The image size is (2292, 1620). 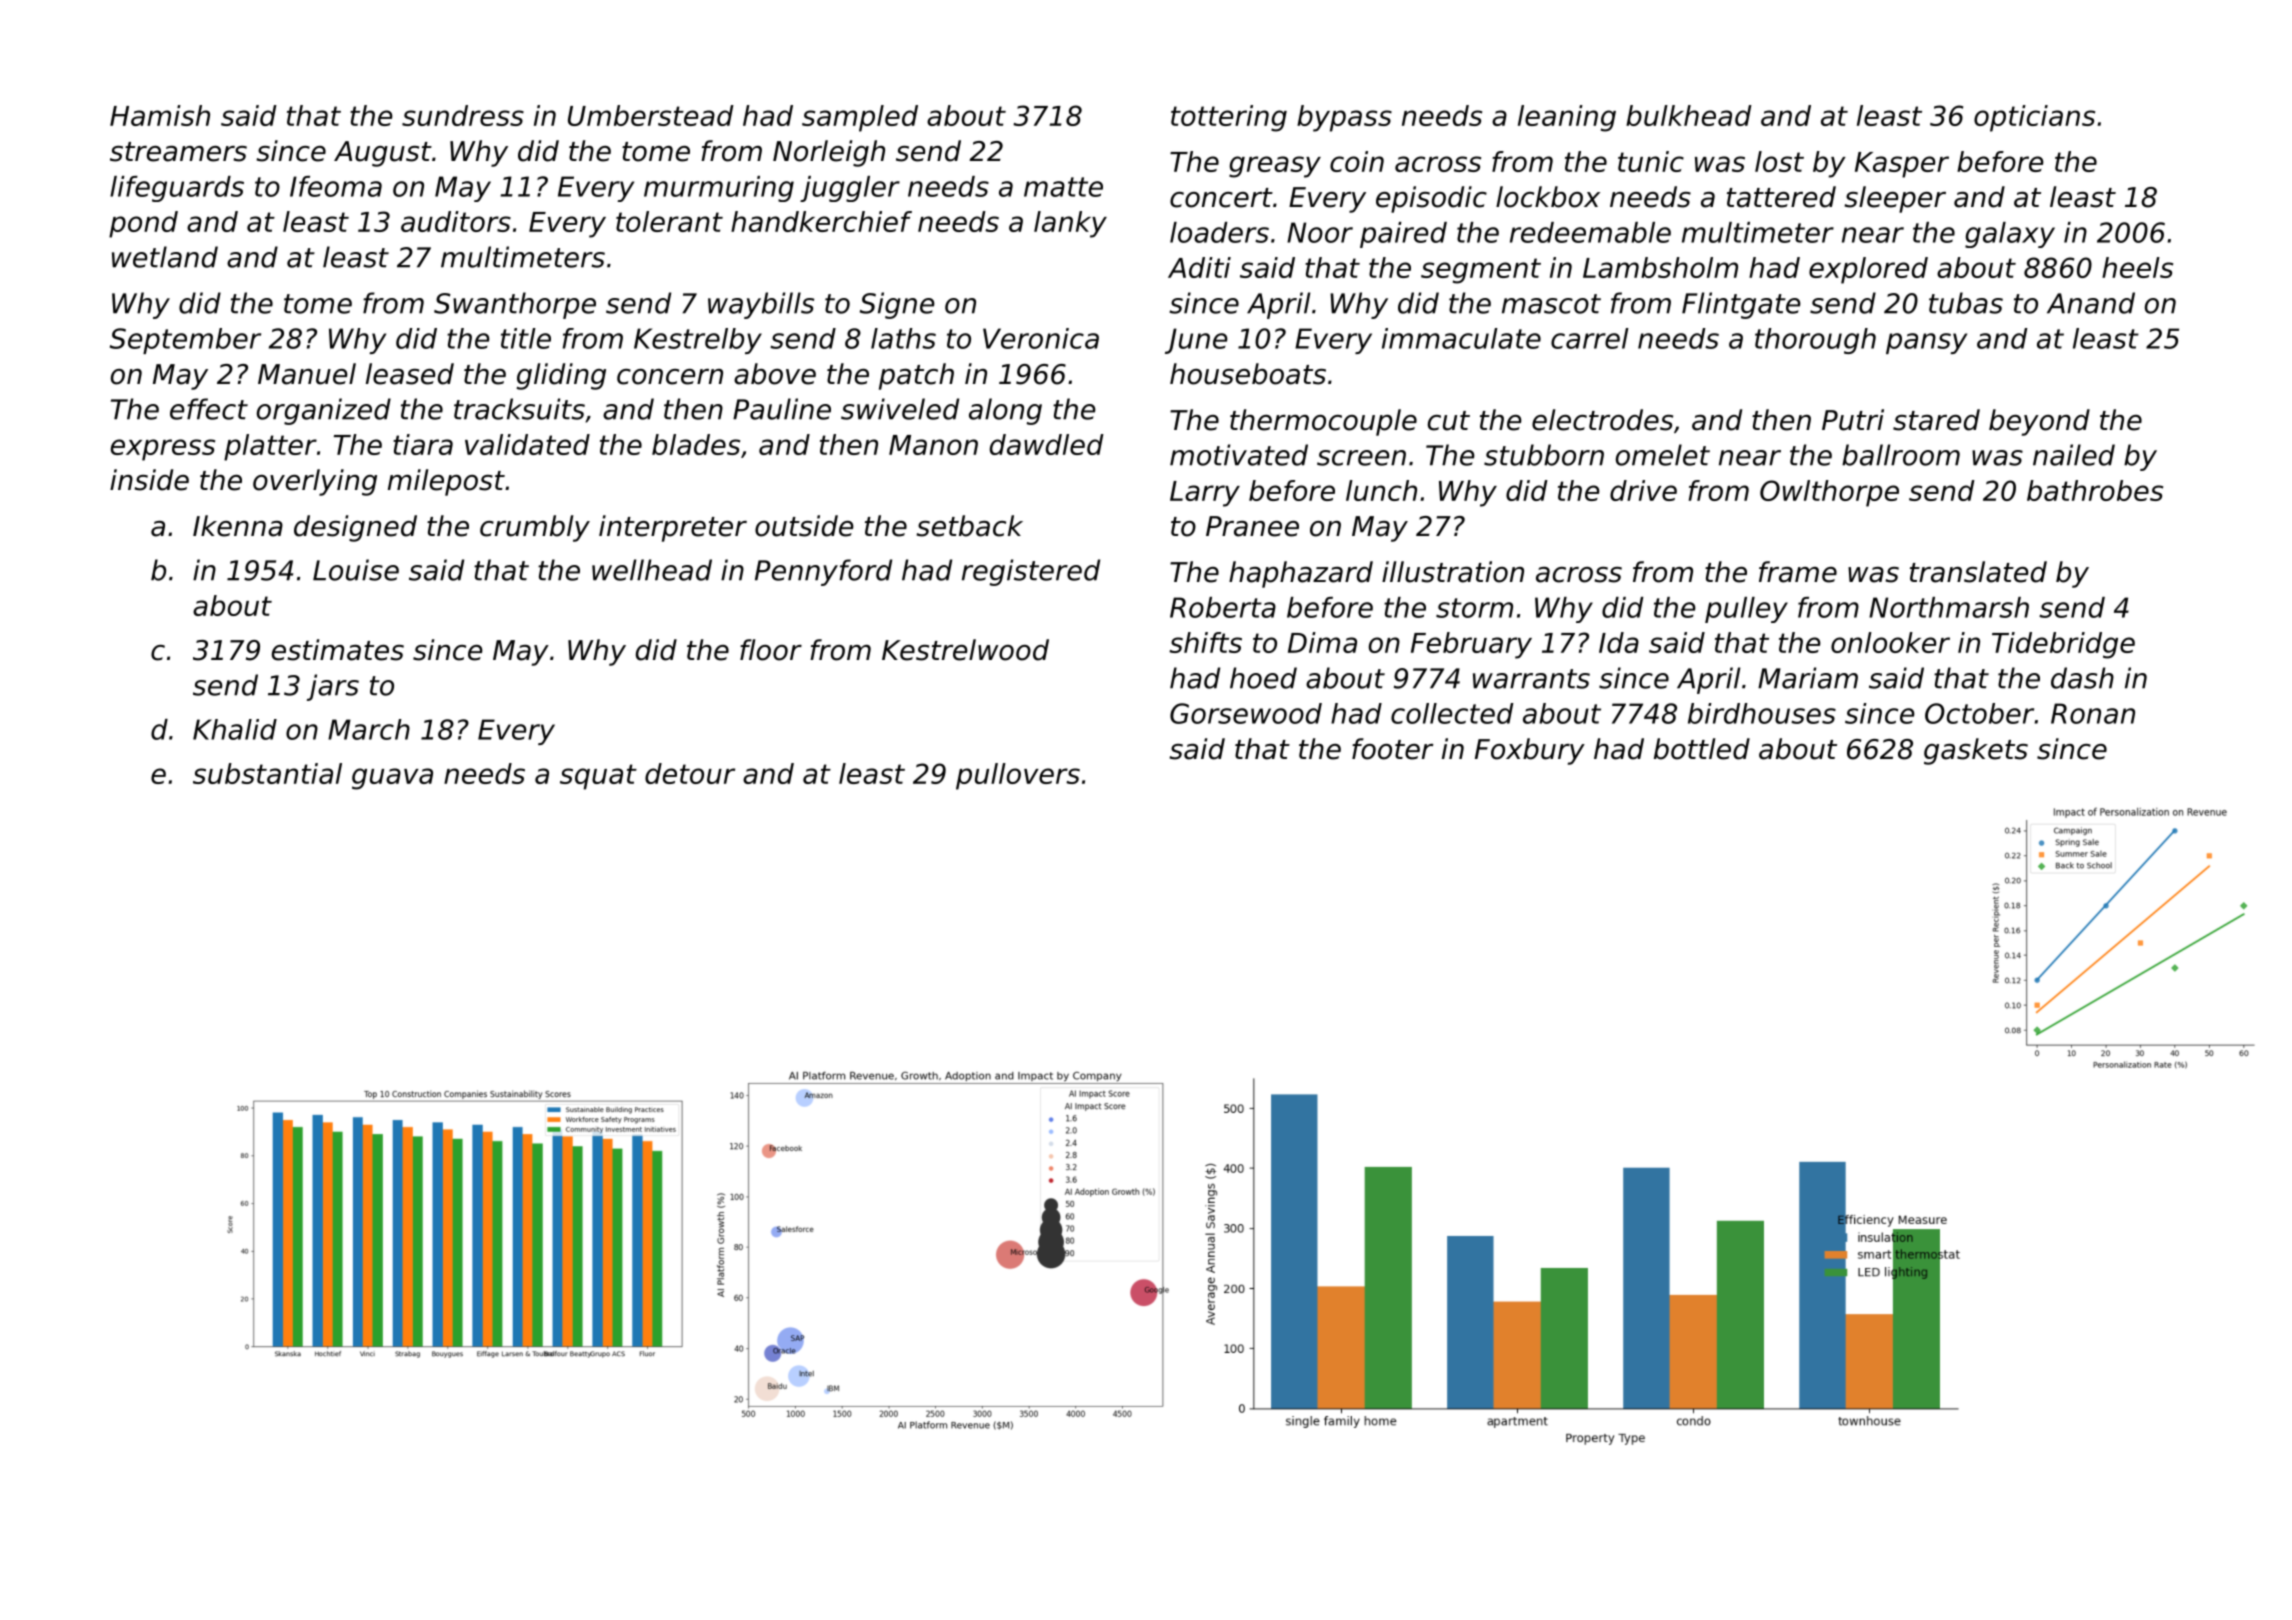 I want to click on beyond, so click(x=2039, y=422).
